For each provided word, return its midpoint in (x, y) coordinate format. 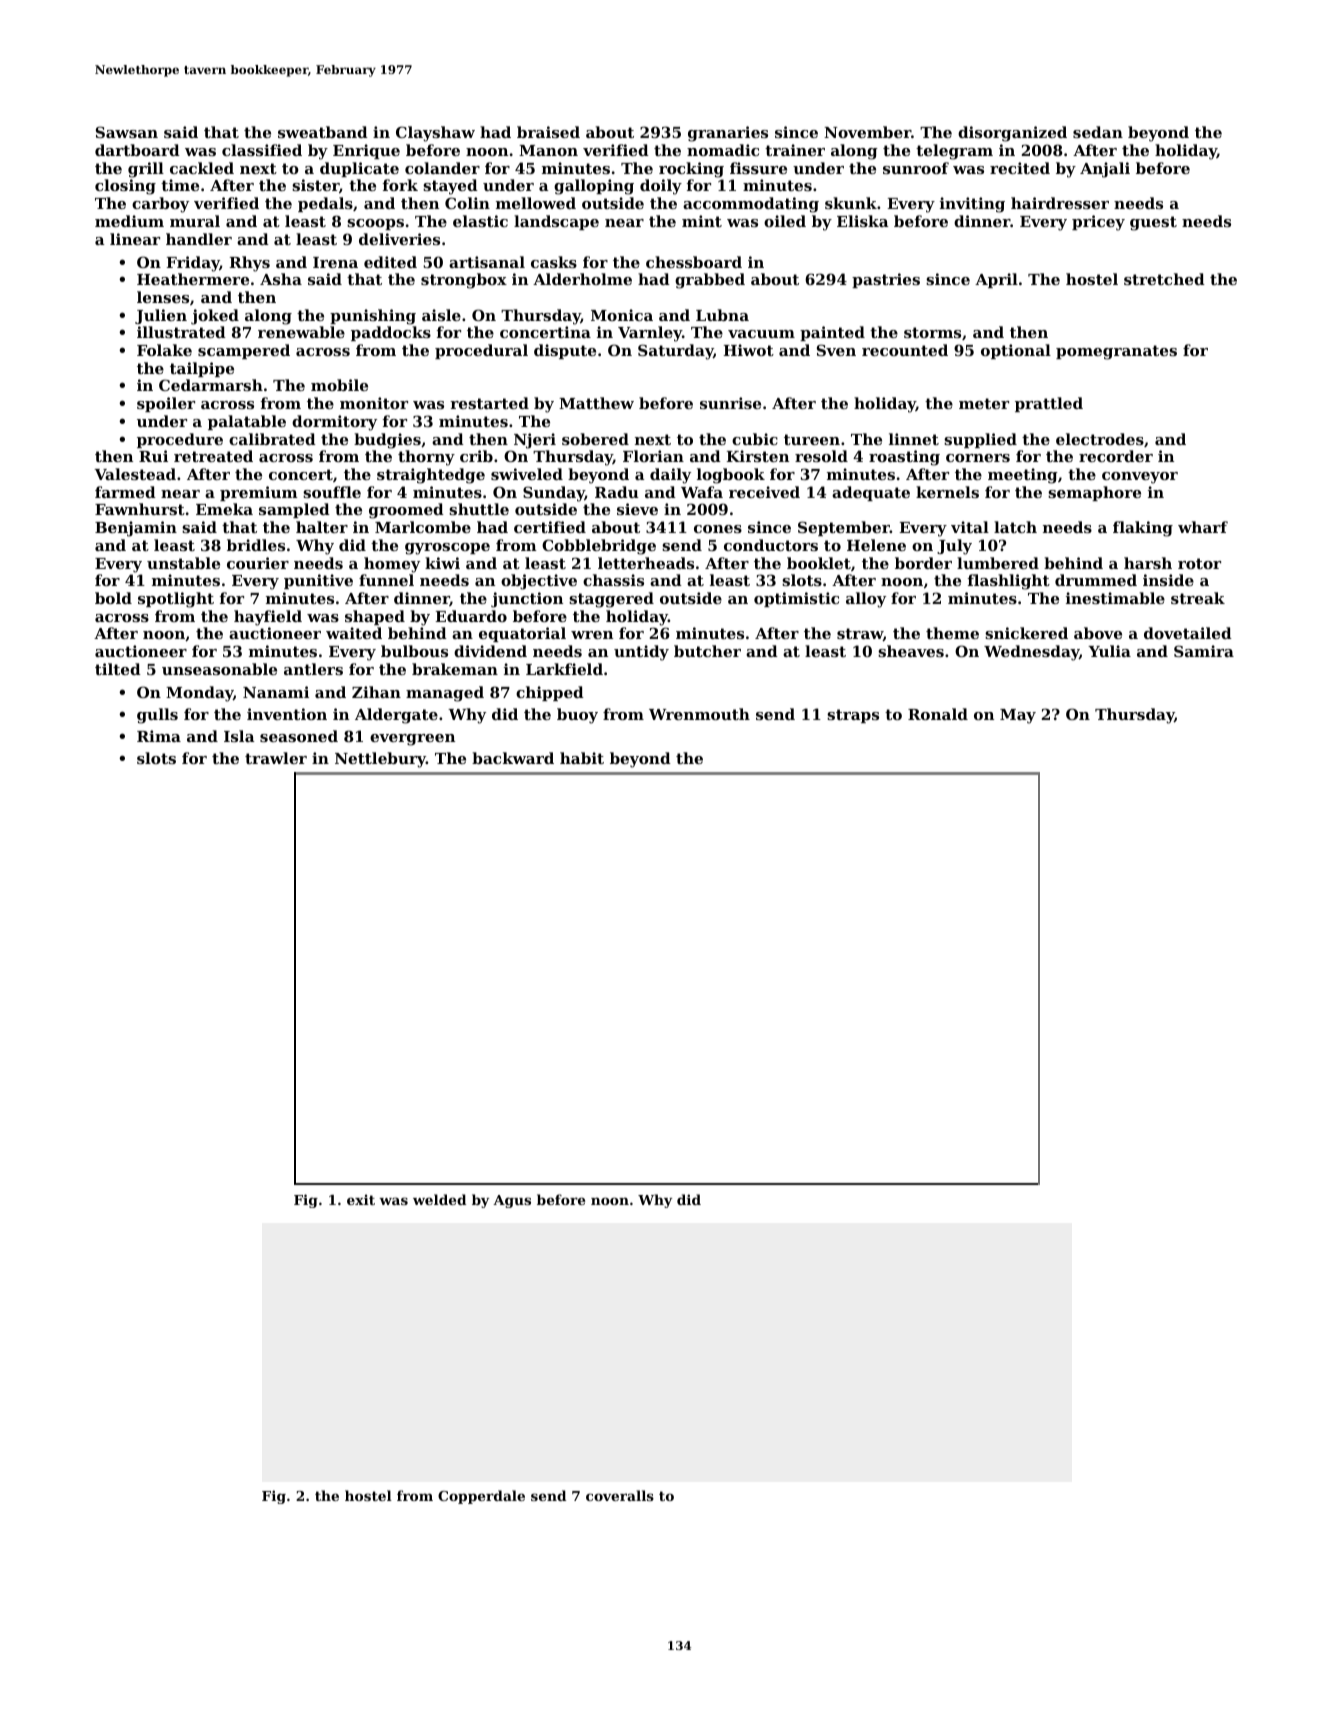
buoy (577, 716)
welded (439, 1199)
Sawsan (127, 132)
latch (1015, 527)
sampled (294, 510)
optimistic (796, 599)
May (1018, 716)
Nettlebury (380, 760)
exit (361, 1199)
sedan (1098, 132)
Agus (512, 1201)
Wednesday (1031, 653)
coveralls (620, 1495)
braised (548, 132)
